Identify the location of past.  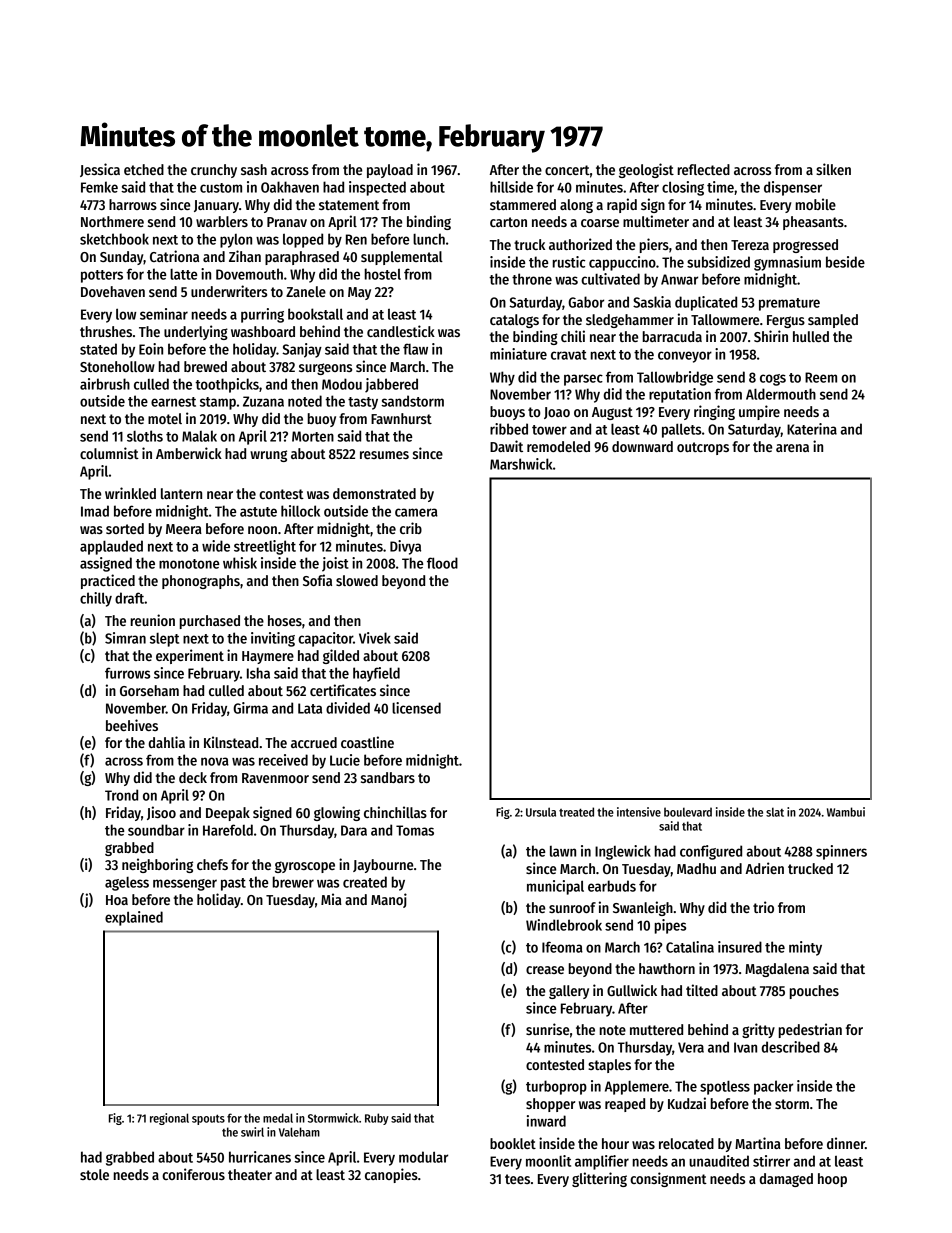
(233, 884).
